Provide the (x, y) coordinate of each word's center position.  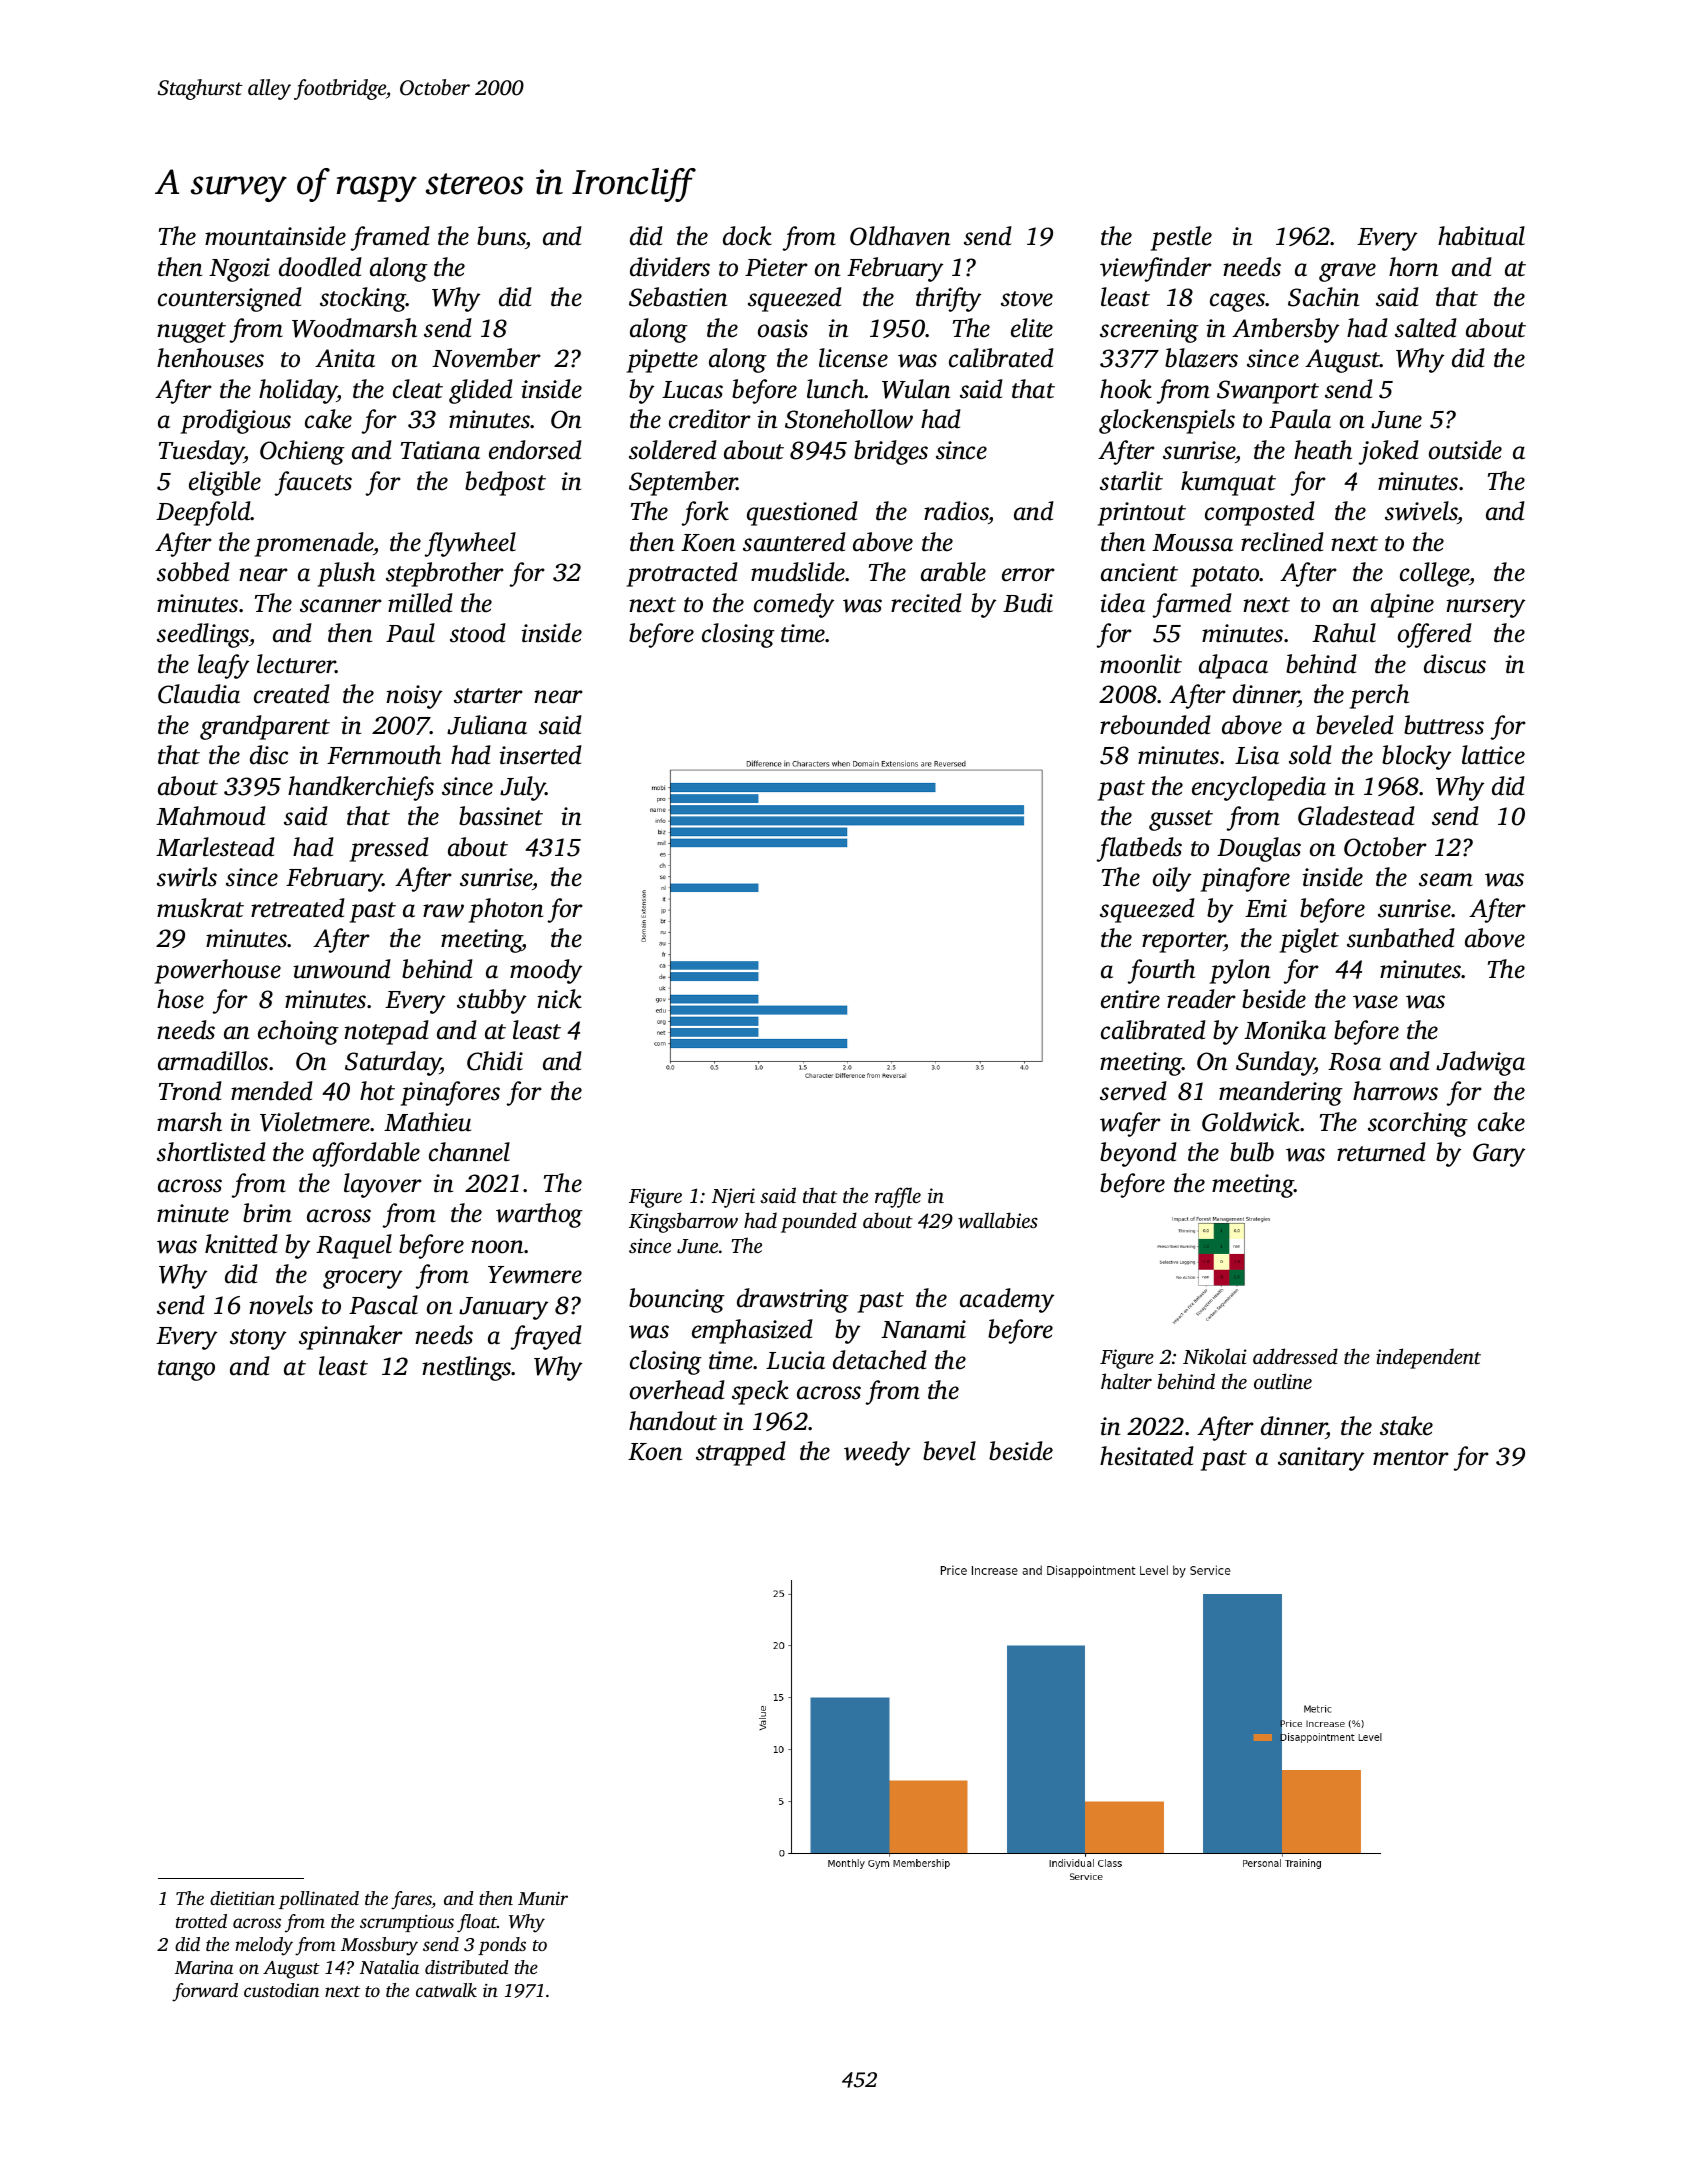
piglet (1309, 940)
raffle (898, 1197)
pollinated (319, 1900)
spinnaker (351, 1337)
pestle (1181, 238)
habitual (1481, 236)
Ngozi (239, 270)
